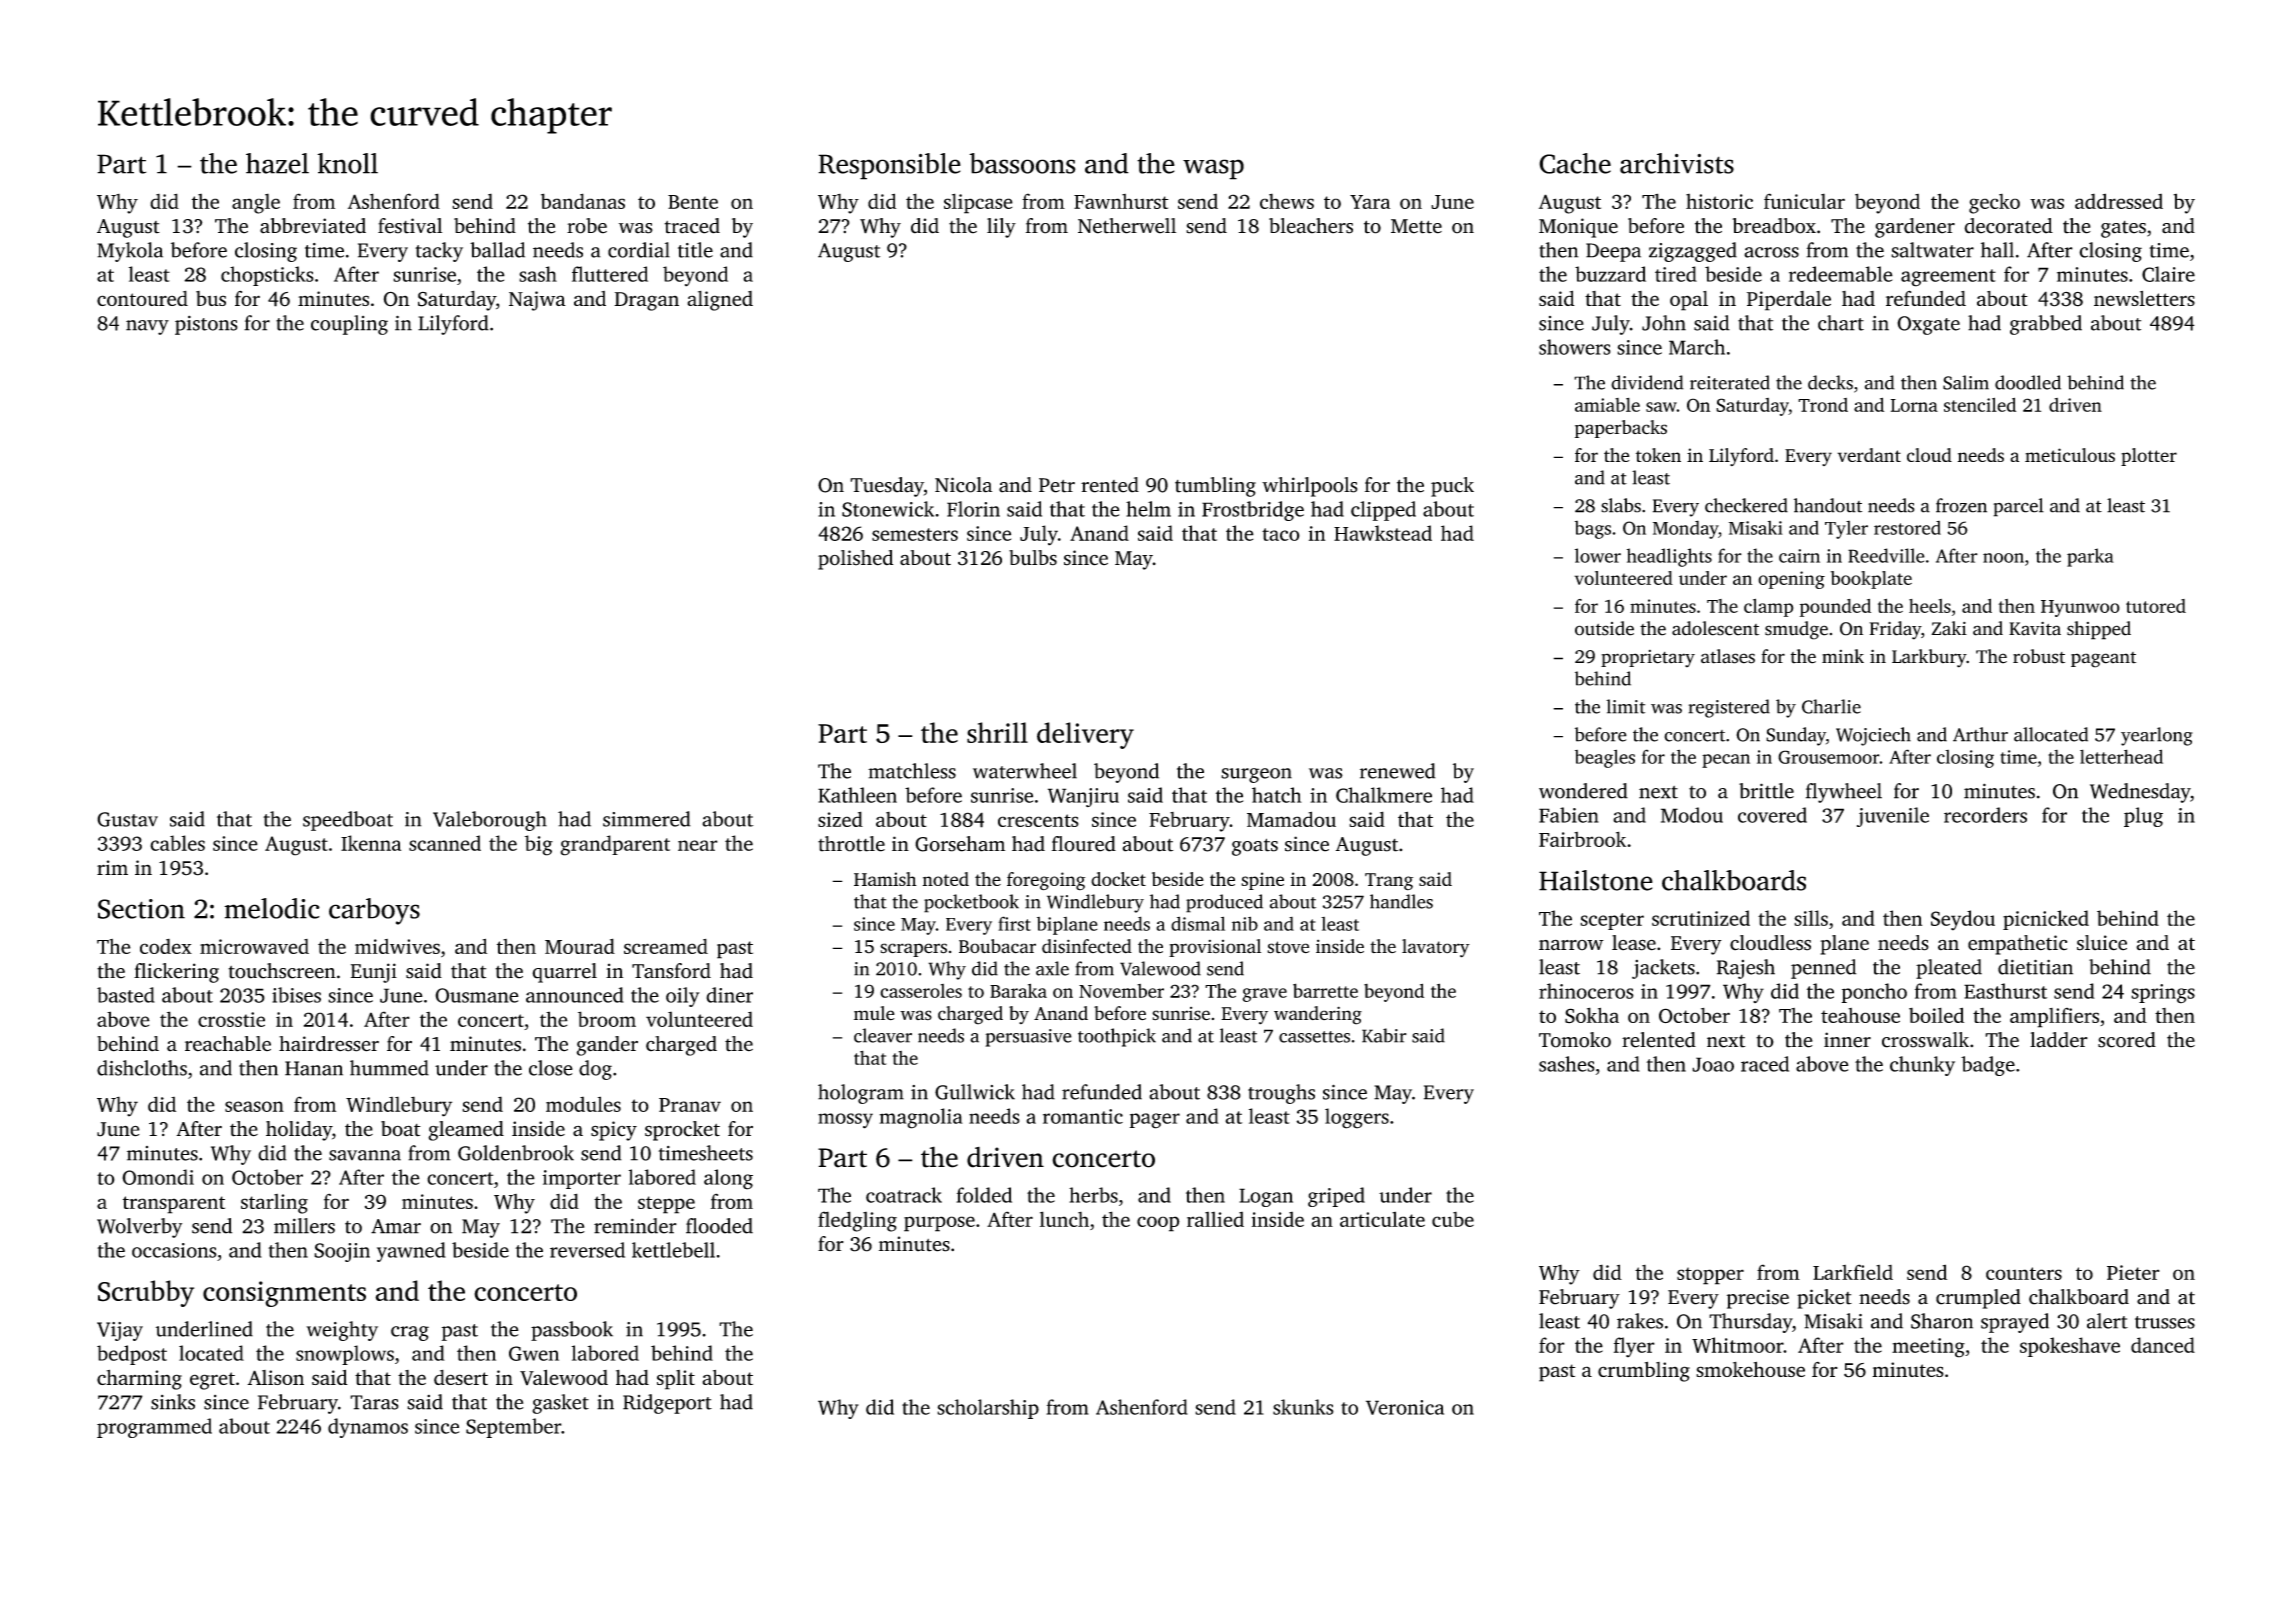 This screenshot has width=2292, height=1620. What do you see at coordinates (2123, 229) in the screenshot?
I see `gates` at bounding box center [2123, 229].
